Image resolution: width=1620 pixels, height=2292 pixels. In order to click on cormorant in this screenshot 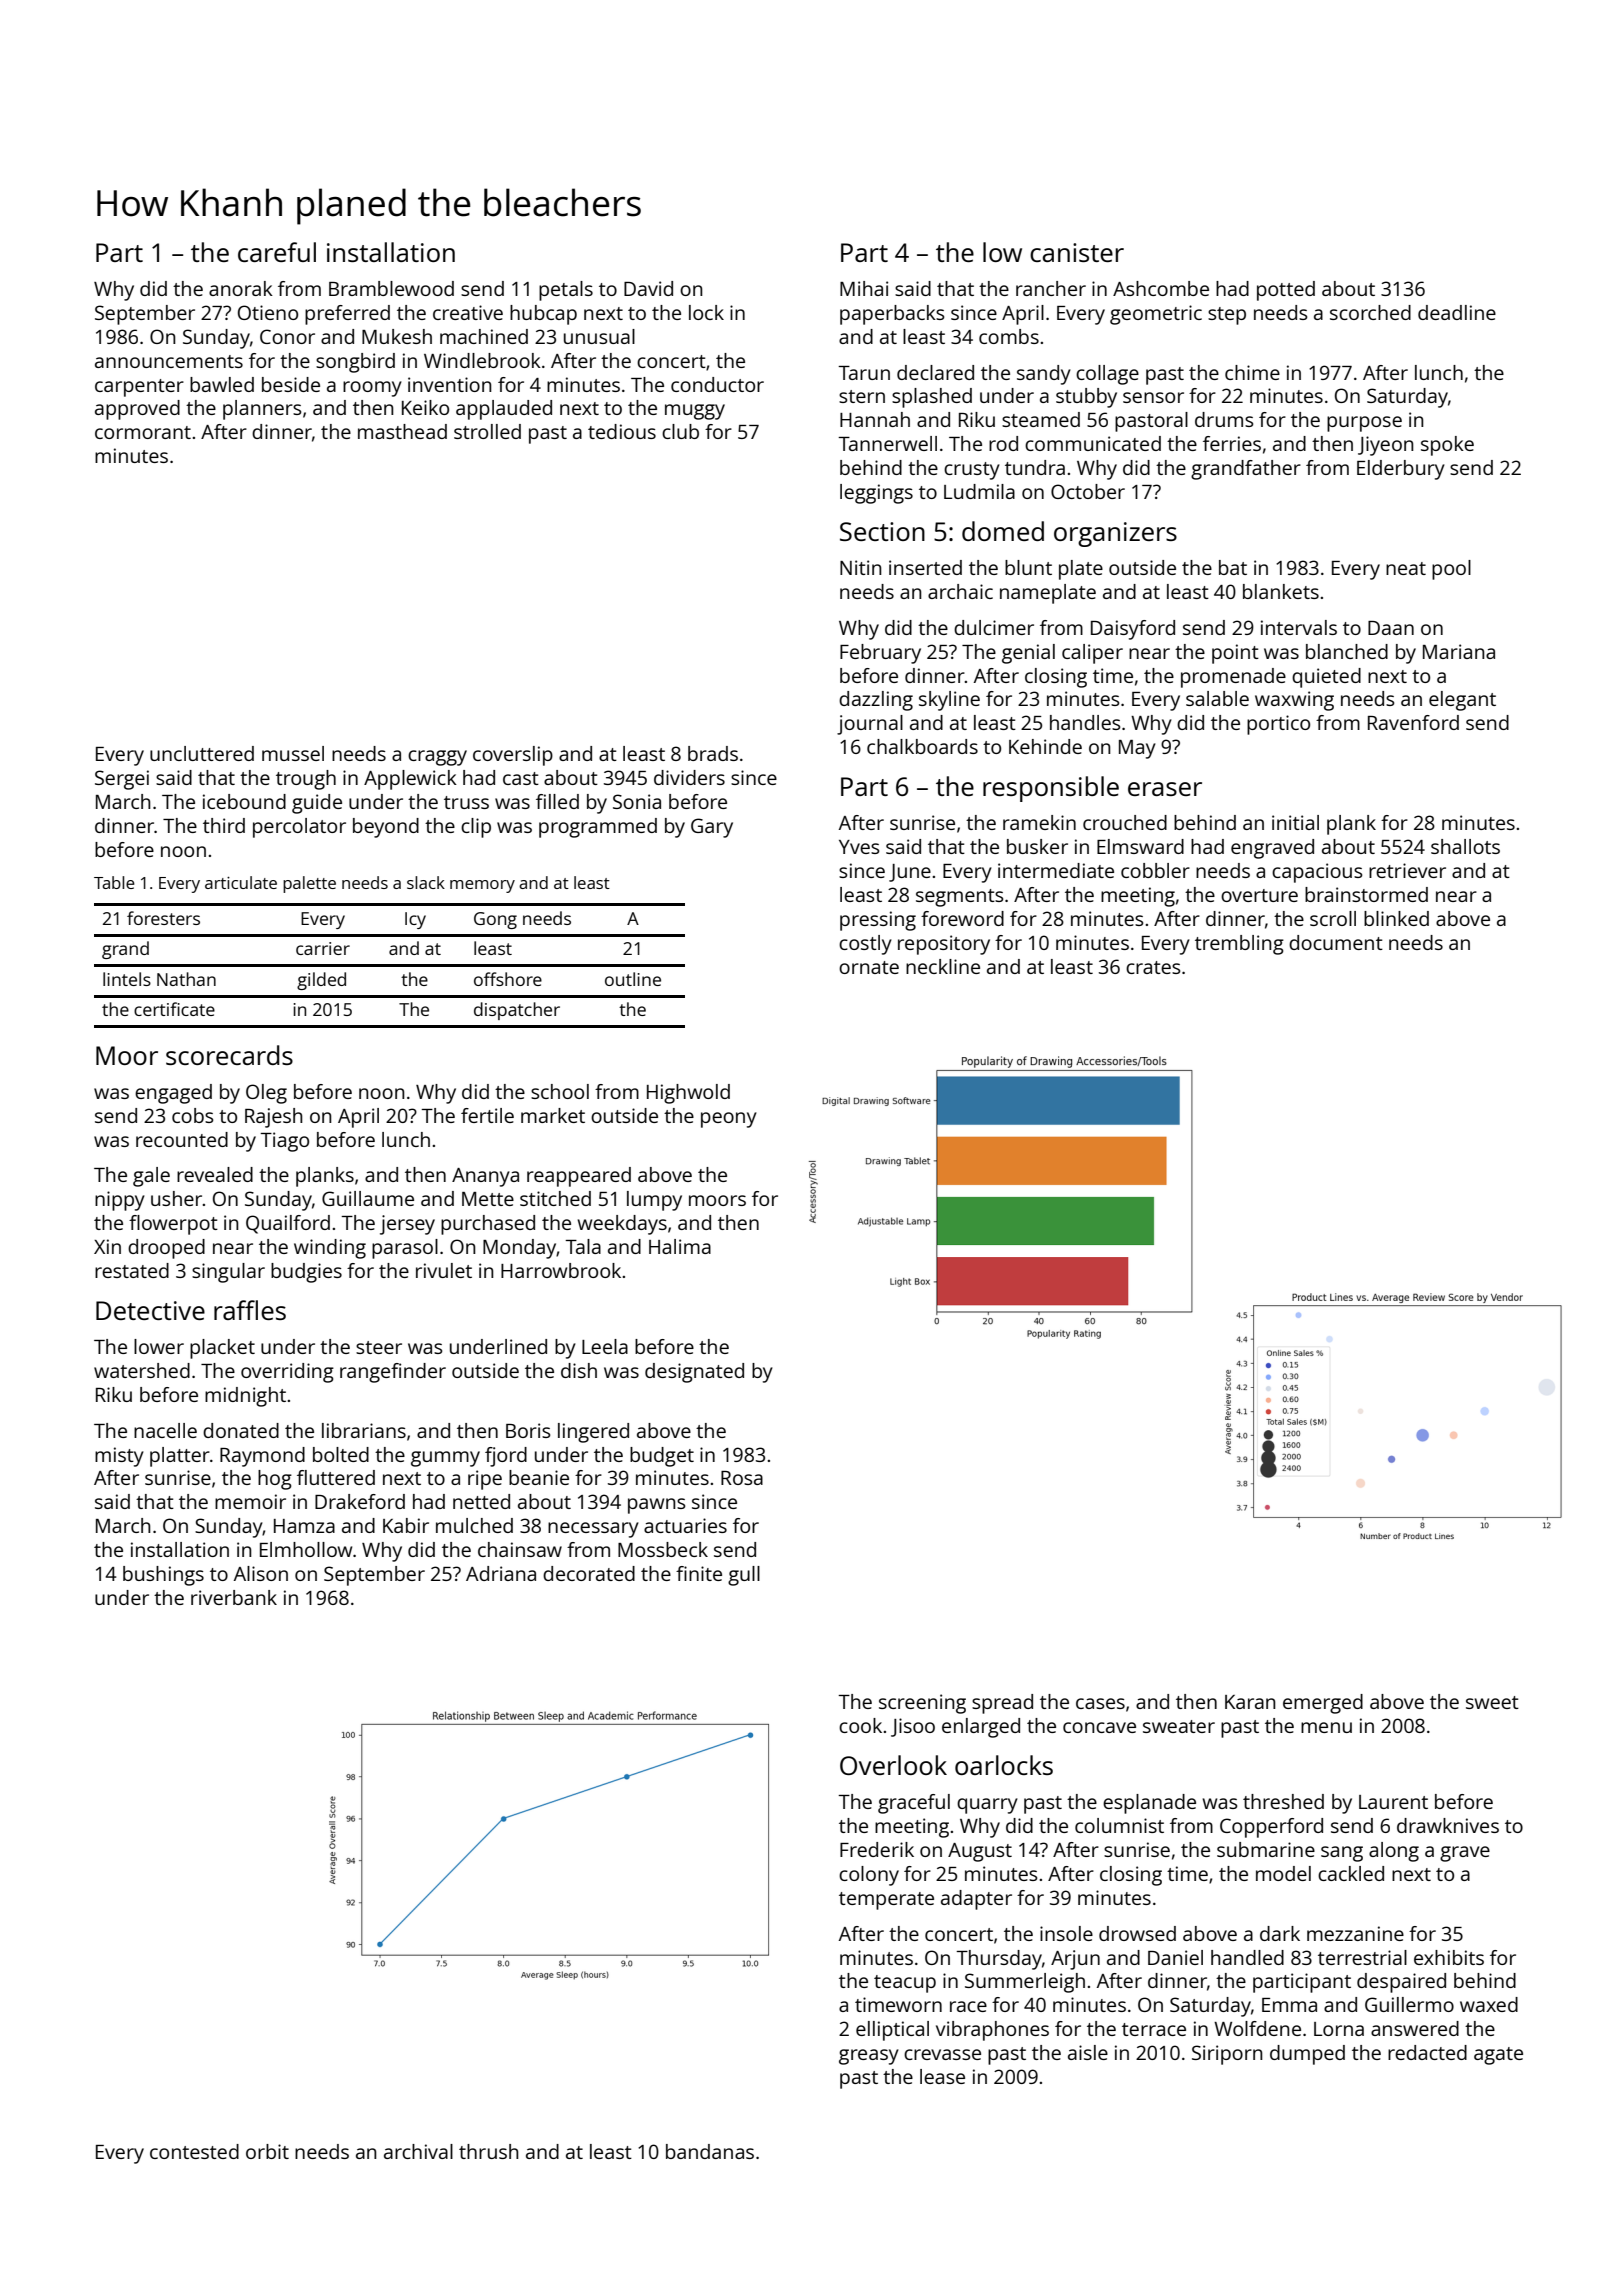, I will do `click(143, 432)`.
